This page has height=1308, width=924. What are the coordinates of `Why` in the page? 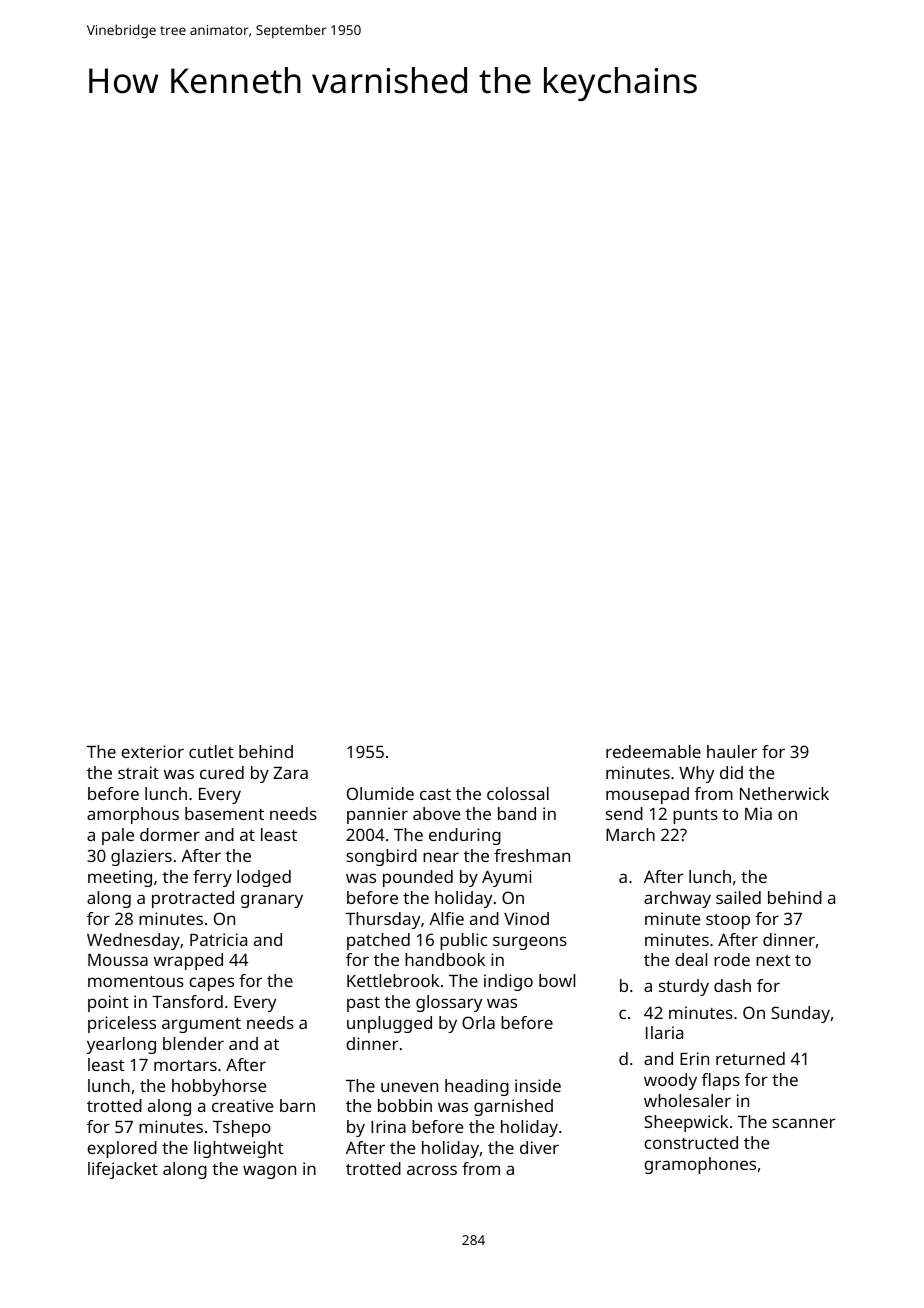 It's located at (696, 774).
